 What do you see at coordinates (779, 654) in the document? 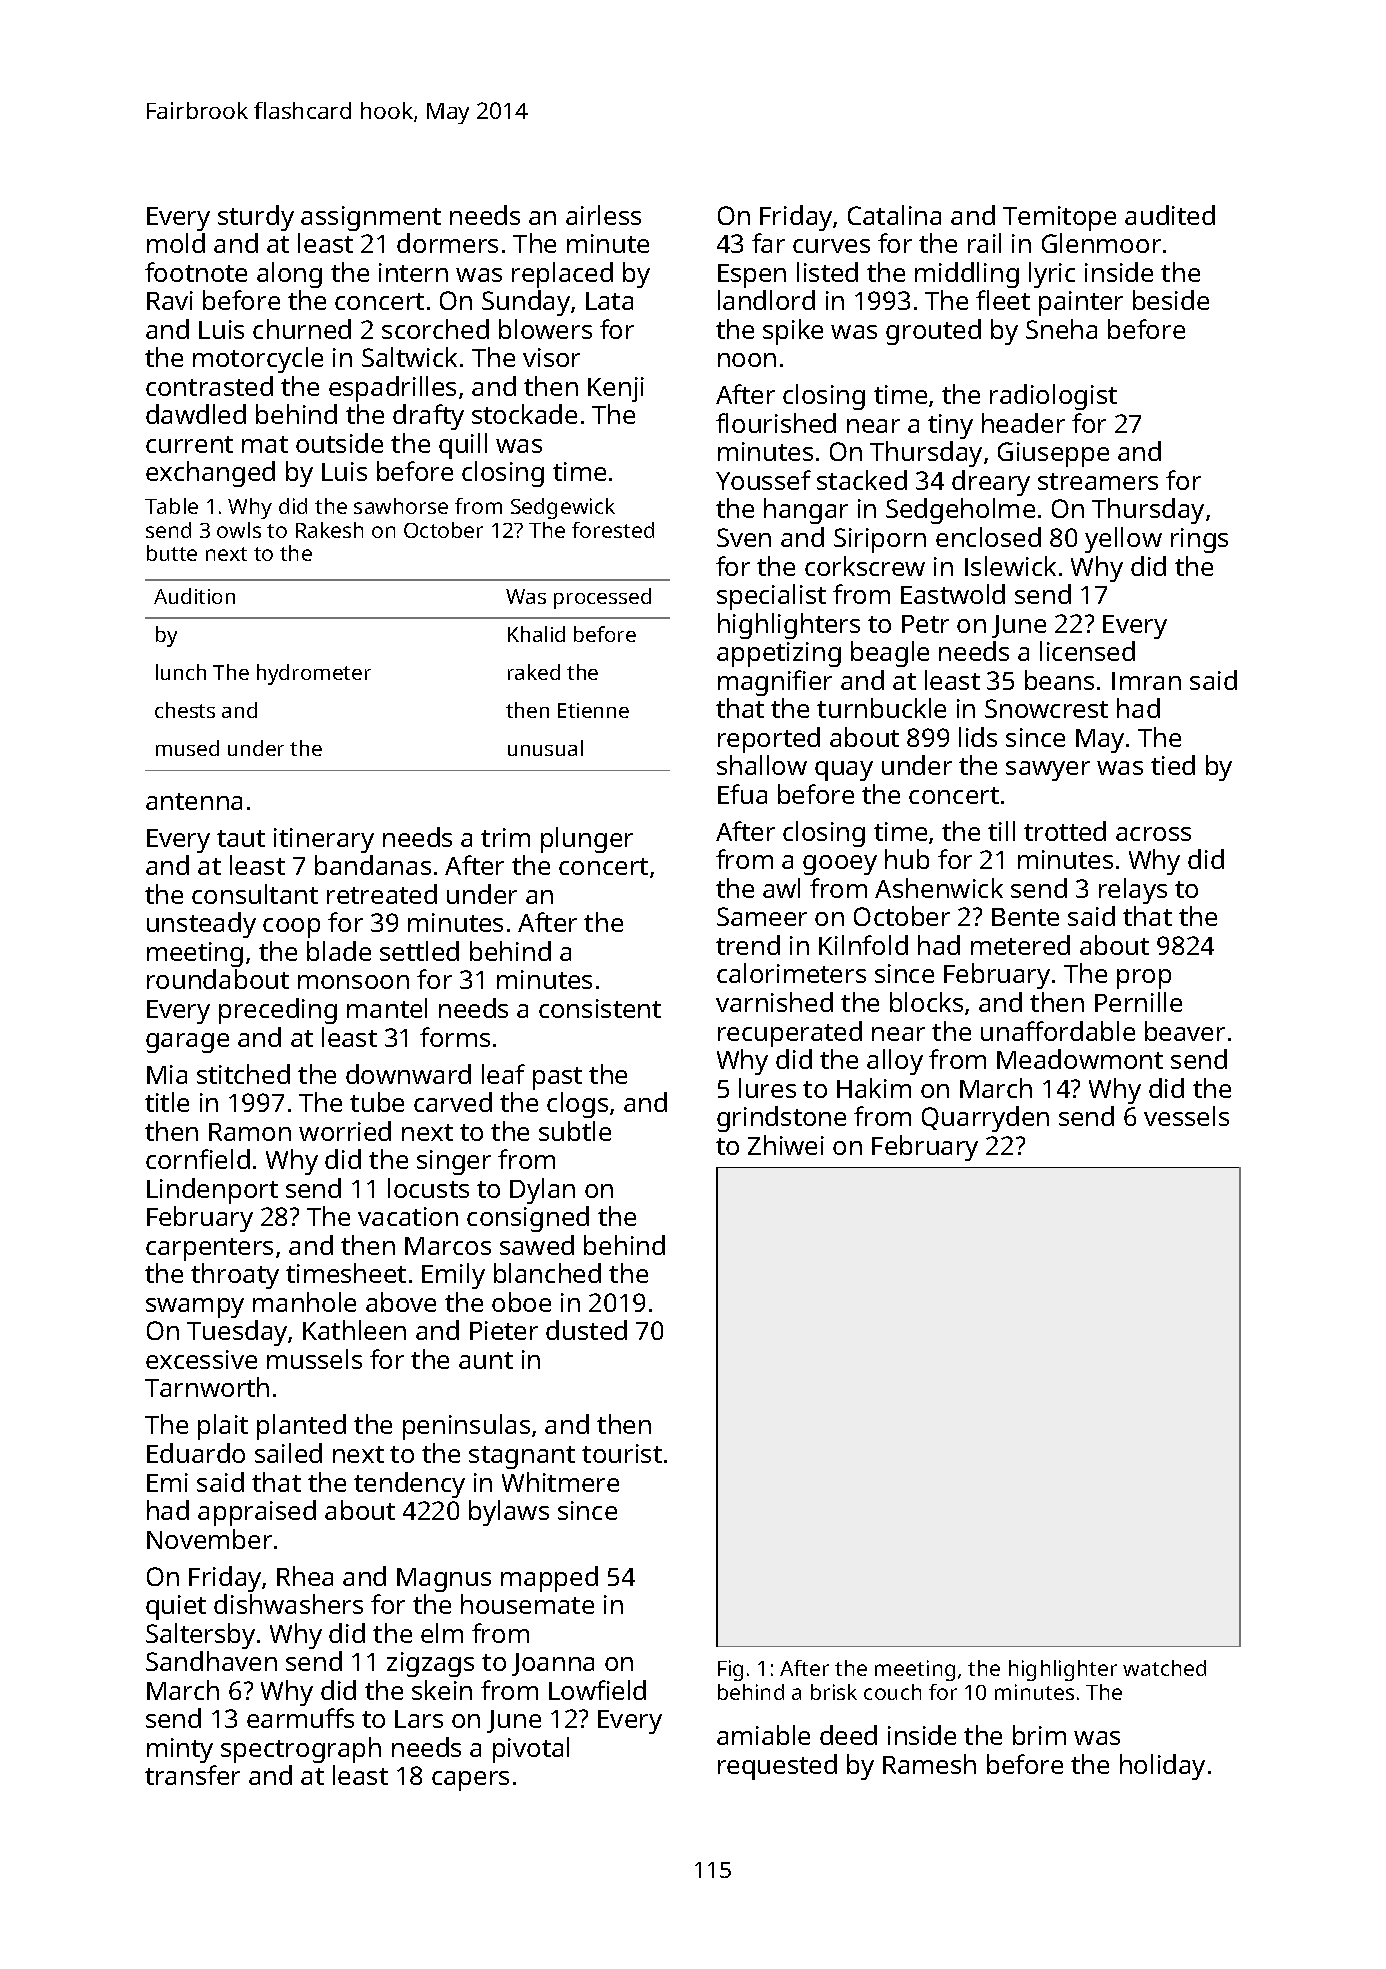
I see `appetizing` at bounding box center [779, 654].
